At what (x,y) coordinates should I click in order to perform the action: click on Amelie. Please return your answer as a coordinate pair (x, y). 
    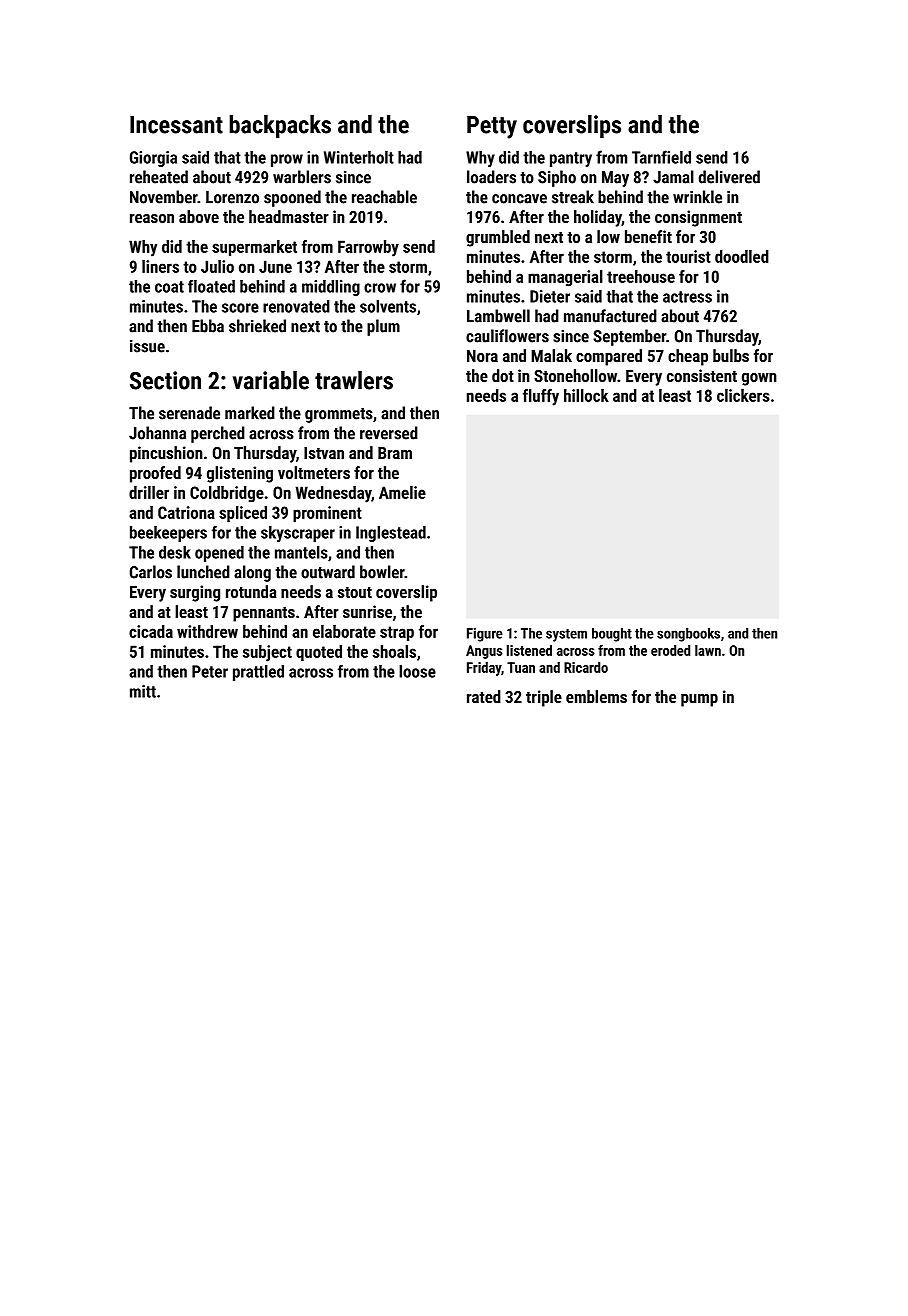
    Looking at the image, I should click on (402, 492).
